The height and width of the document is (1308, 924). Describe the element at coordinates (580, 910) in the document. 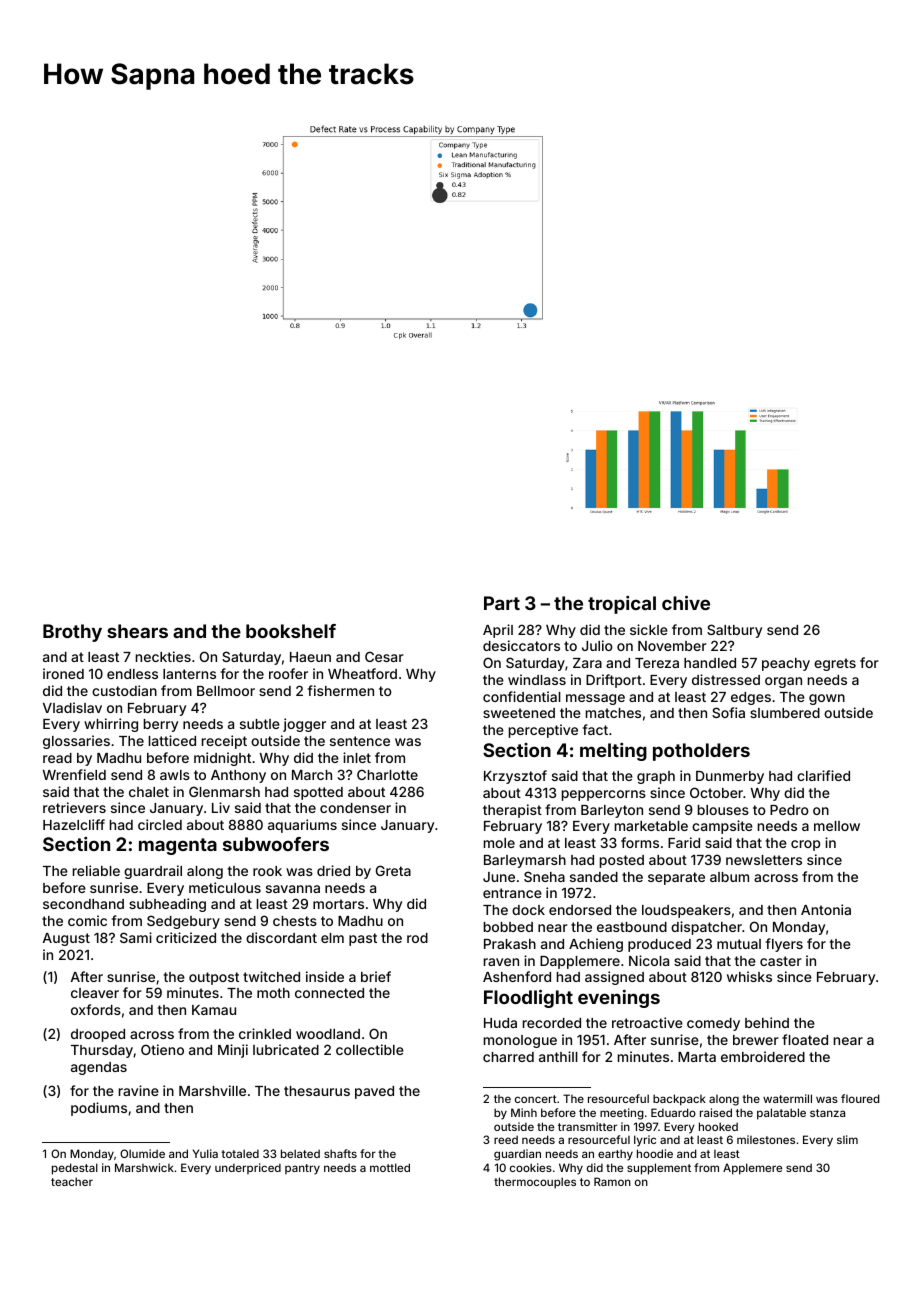

I see `endorsed` at that location.
